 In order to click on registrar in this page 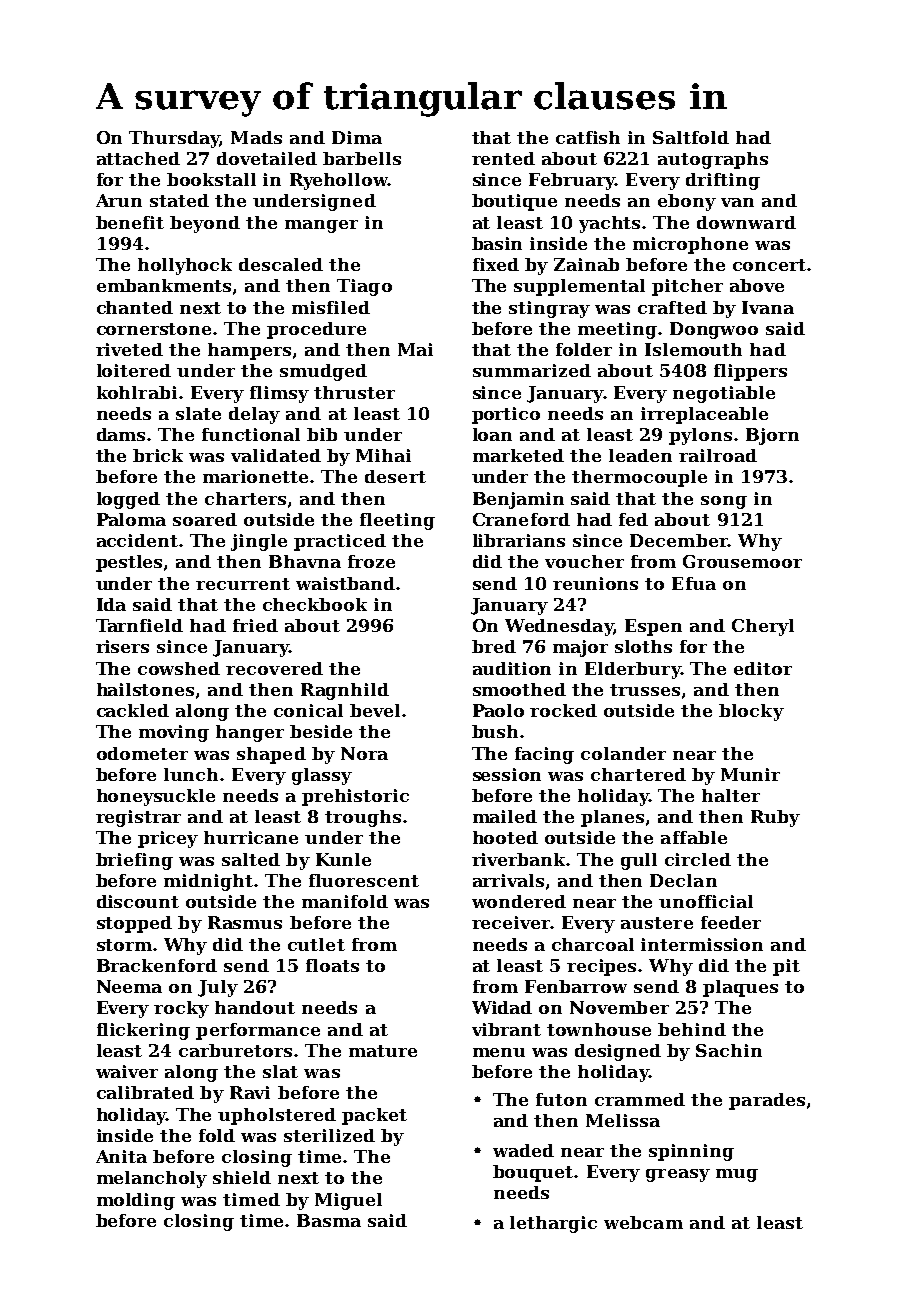, I will do `click(138, 818)`.
